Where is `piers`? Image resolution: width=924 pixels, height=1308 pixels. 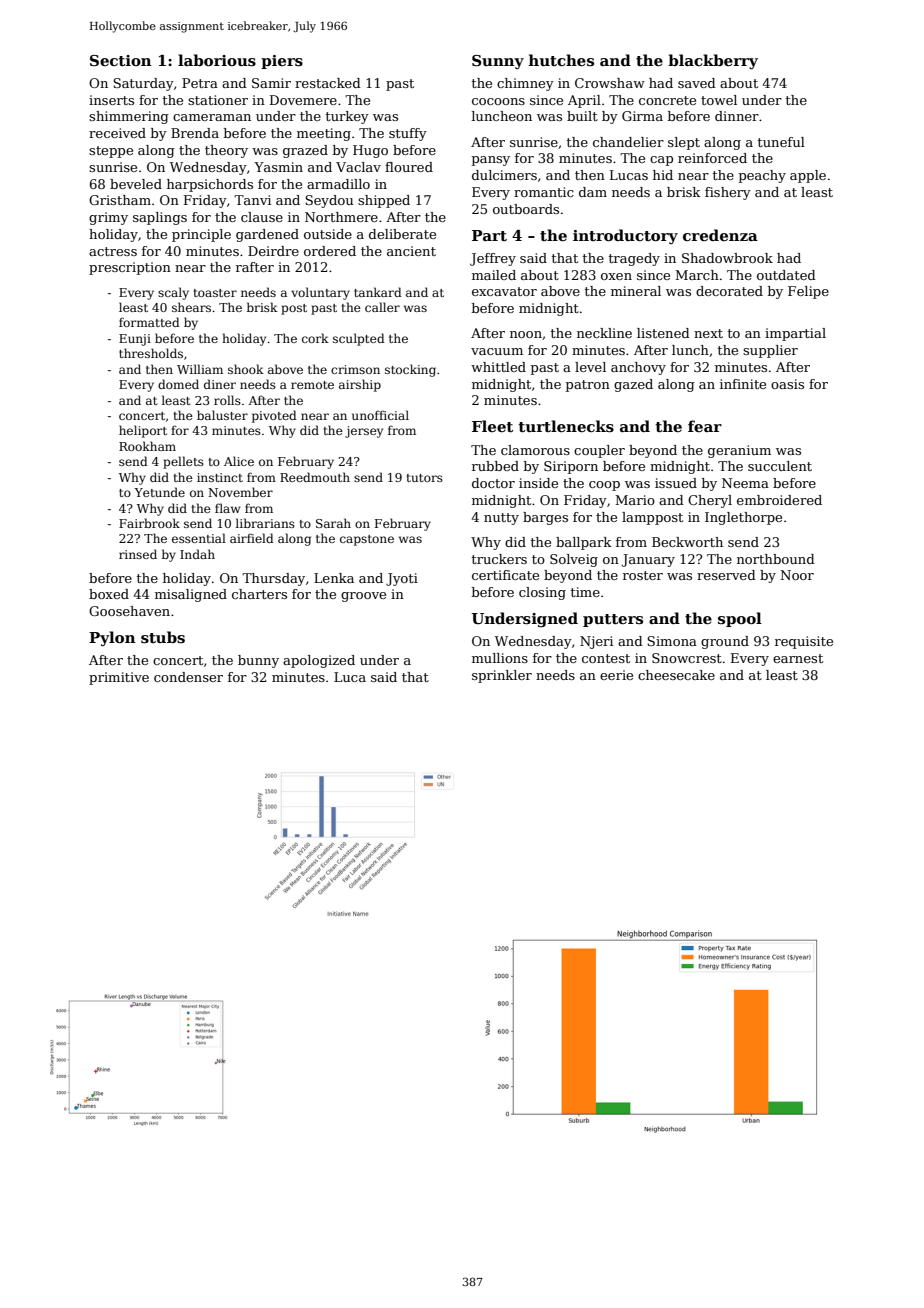 piers is located at coordinates (282, 62).
